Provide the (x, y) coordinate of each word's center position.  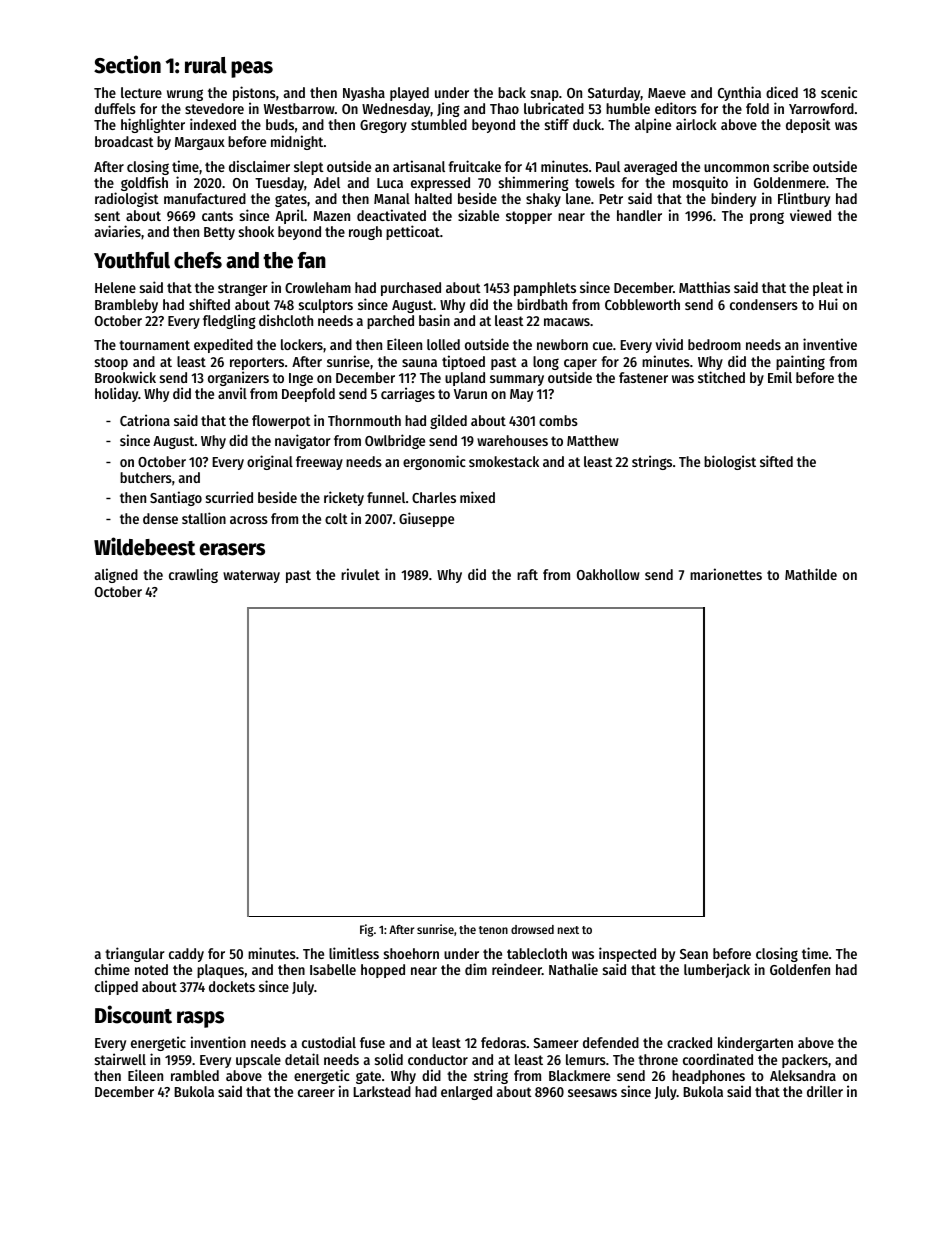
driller (825, 1091)
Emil (780, 377)
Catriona (145, 420)
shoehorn (411, 953)
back (512, 92)
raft (527, 574)
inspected (627, 955)
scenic (839, 92)
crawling (193, 575)
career (316, 1093)
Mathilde (811, 574)
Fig (367, 930)
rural (206, 65)
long (546, 363)
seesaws (592, 1093)
